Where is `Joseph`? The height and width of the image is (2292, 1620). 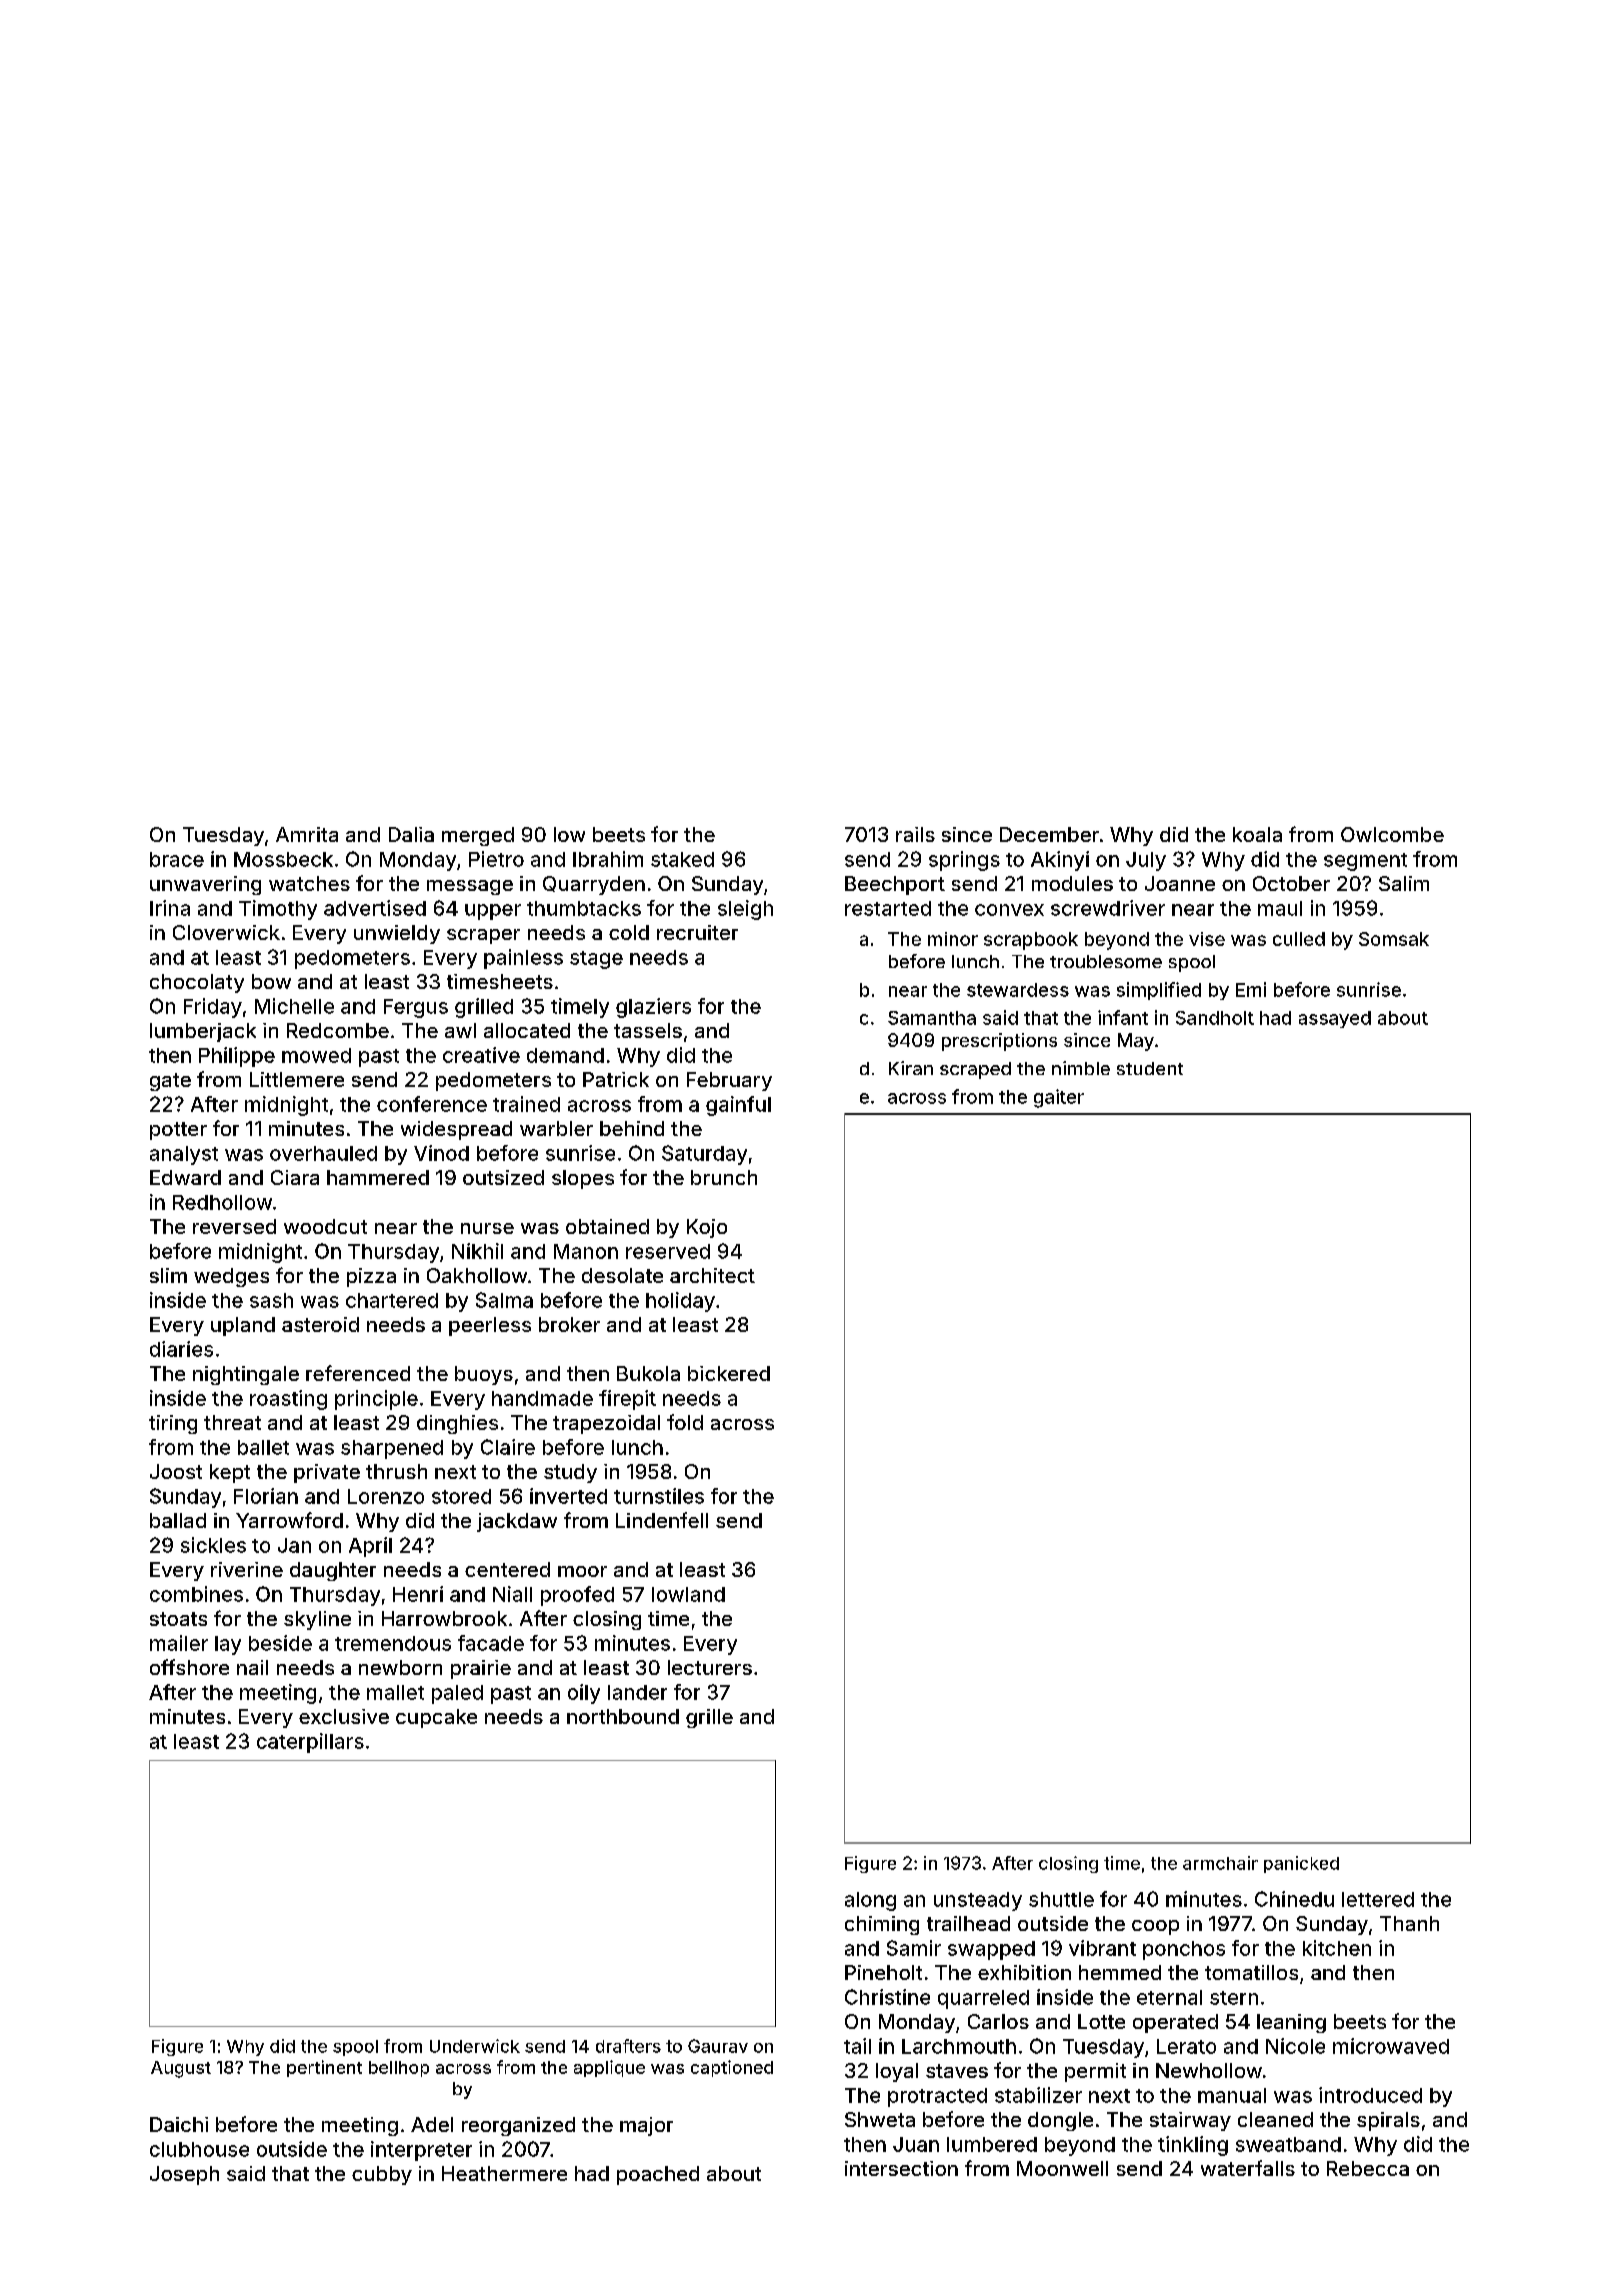 Joseph is located at coordinates (184, 2175).
